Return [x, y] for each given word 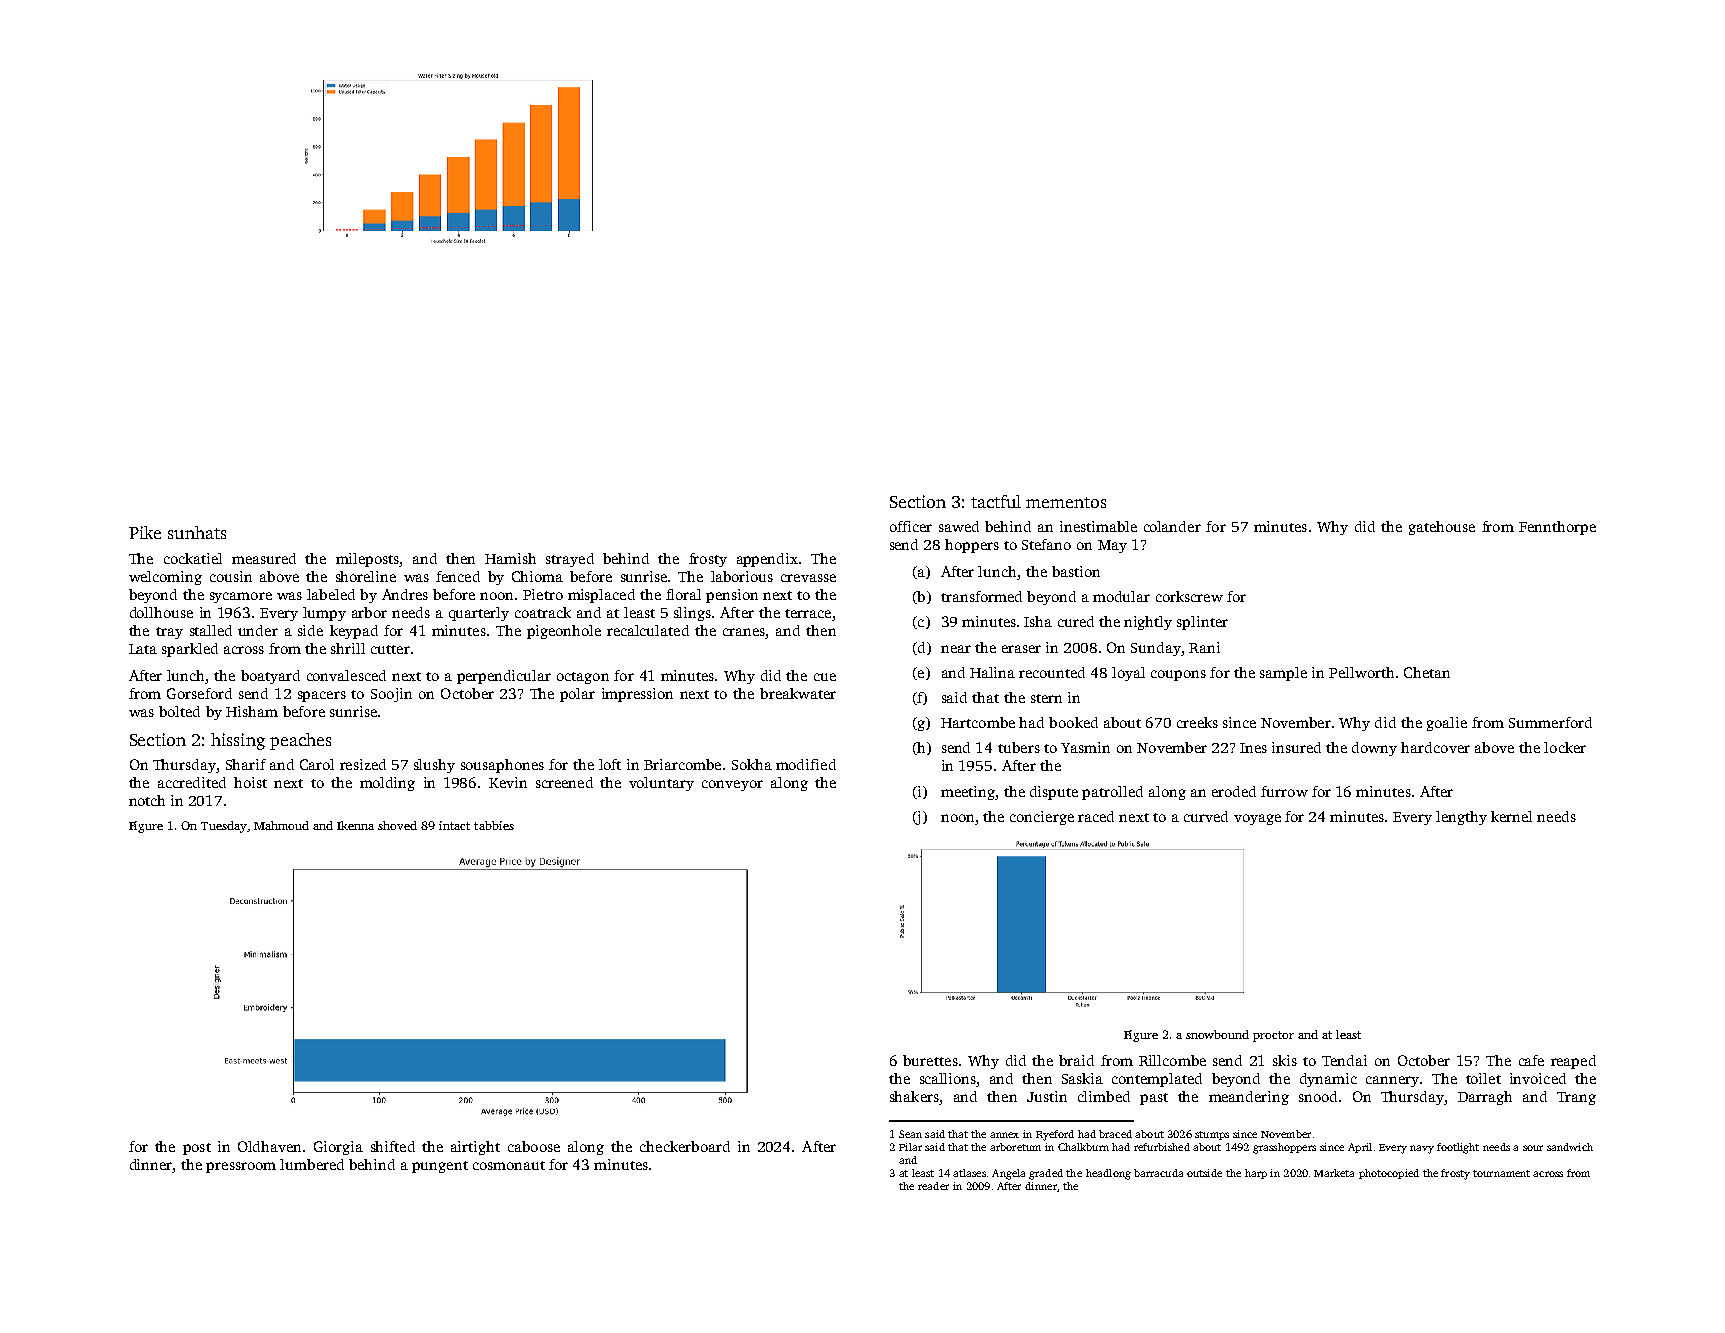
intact [454, 825]
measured [264, 558]
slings [692, 614]
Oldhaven [269, 1146]
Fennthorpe [1557, 528]
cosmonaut [509, 1165]
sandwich [1570, 1147]
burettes [930, 1060]
